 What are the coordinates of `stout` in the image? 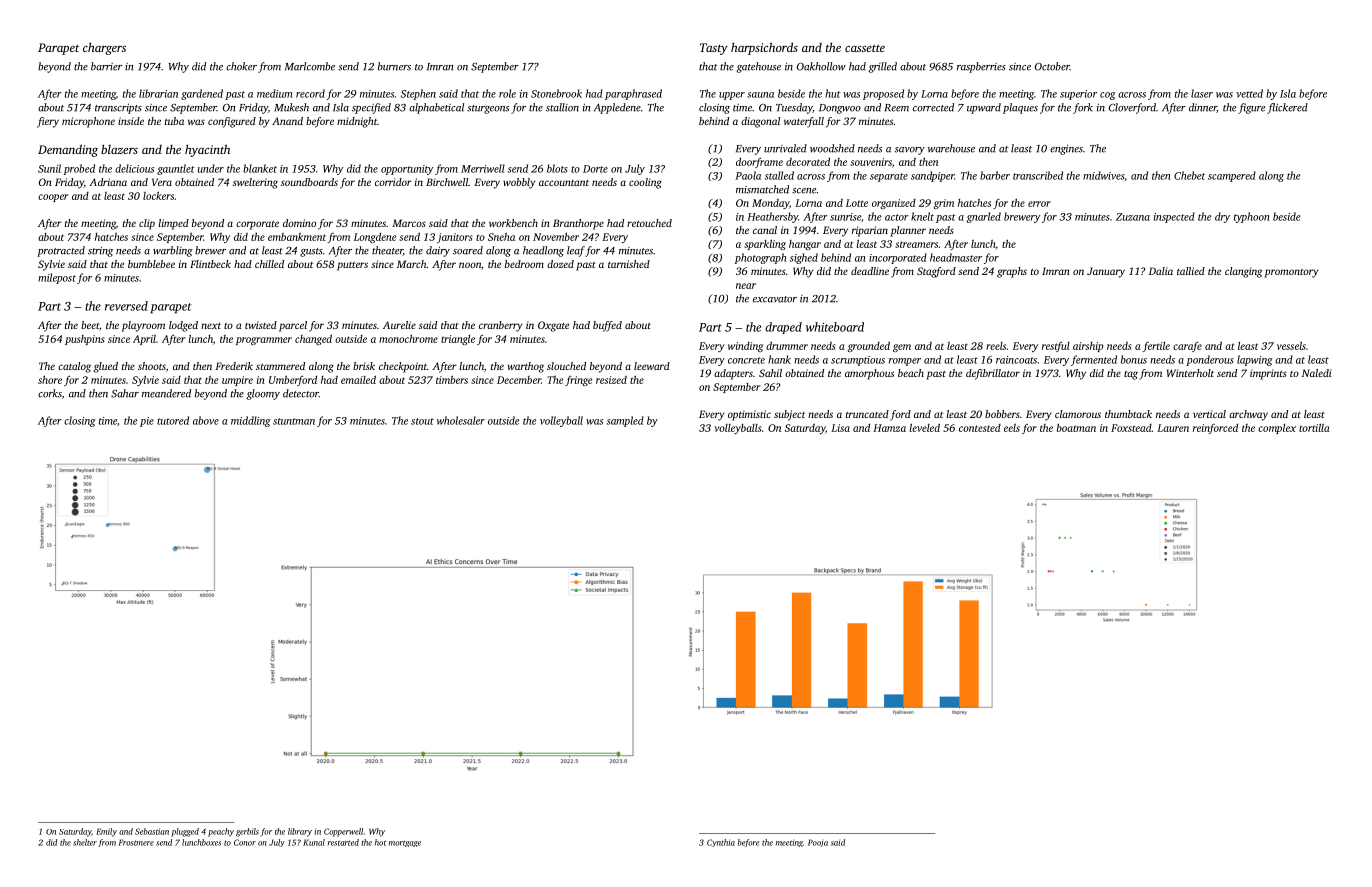 It's located at (422, 421).
